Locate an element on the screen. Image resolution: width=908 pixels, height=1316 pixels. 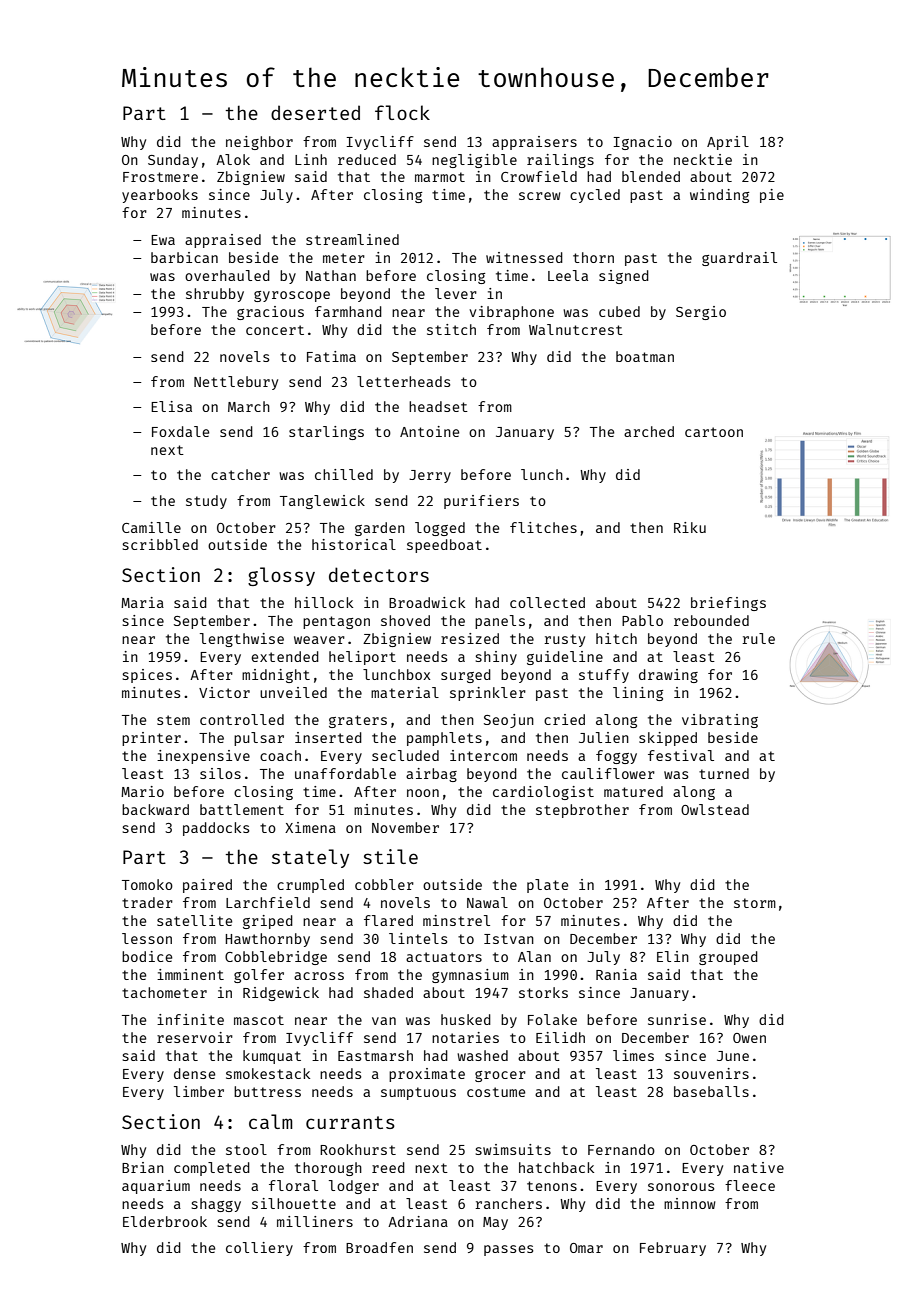
airbag is located at coordinates (431, 775).
